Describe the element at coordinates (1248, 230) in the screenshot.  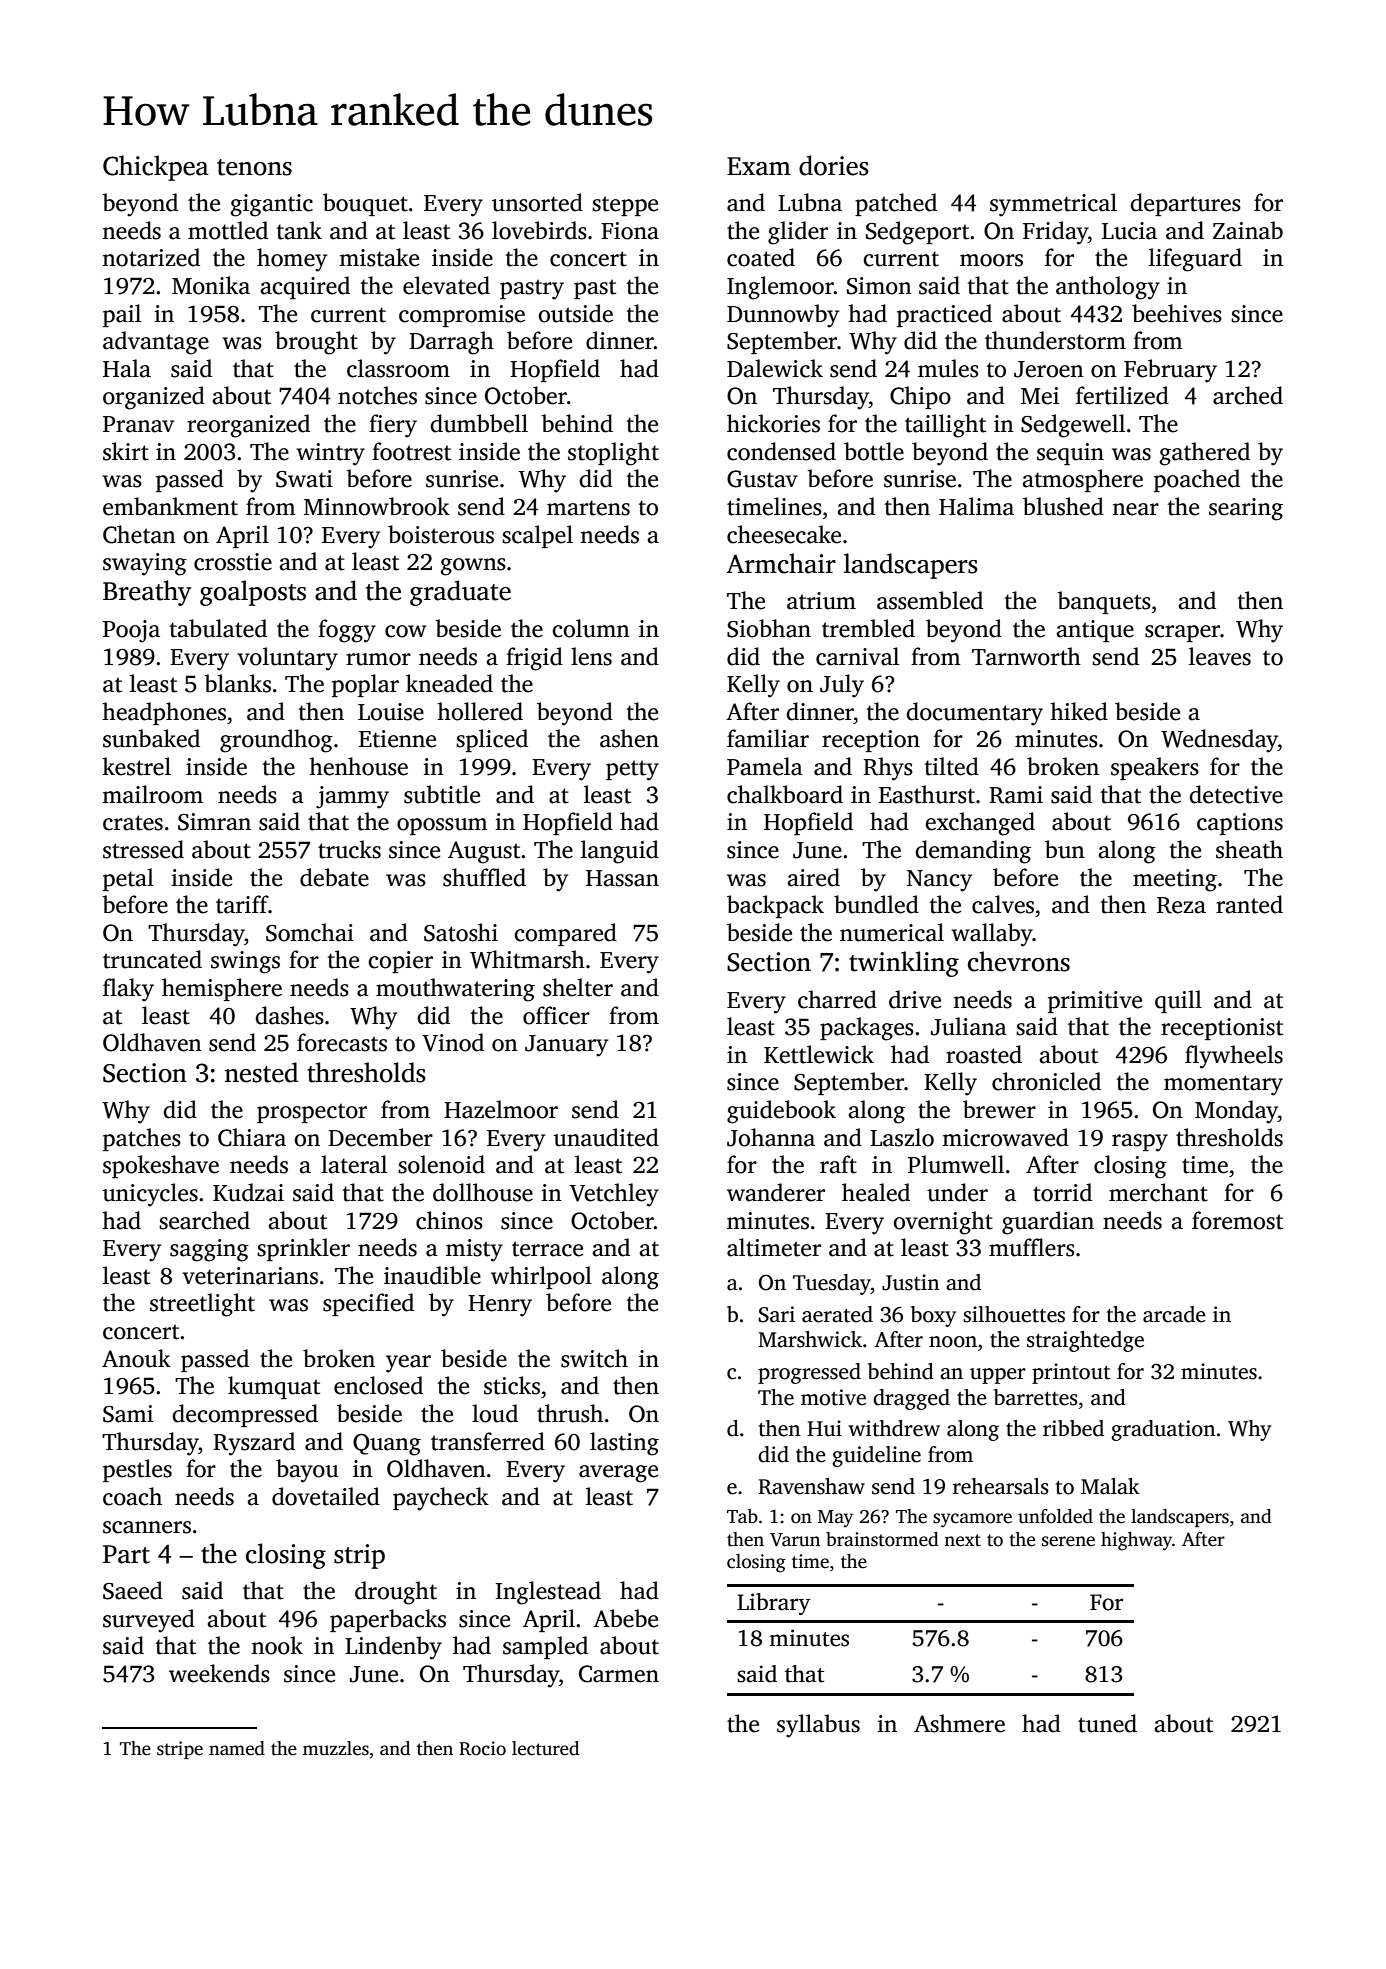
I see `Zainab` at that location.
